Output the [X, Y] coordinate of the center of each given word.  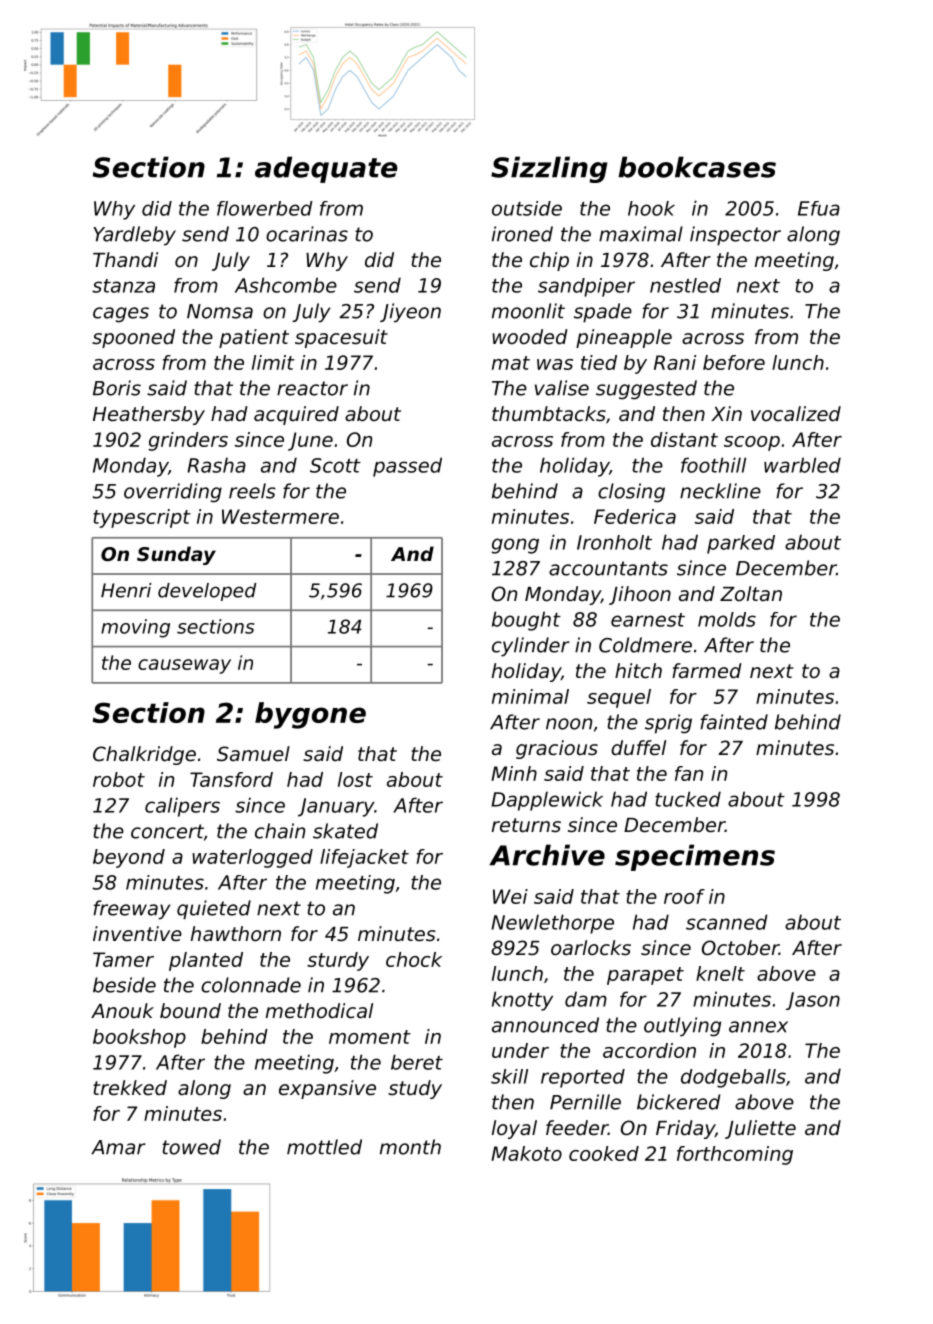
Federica [635, 516]
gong [515, 546]
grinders [188, 441]
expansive [327, 1089]
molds [727, 619]
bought [526, 621]
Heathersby [149, 415]
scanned [727, 922]
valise [562, 388]
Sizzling [549, 169]
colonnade [251, 985]
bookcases [697, 167]
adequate [326, 169]
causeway [184, 666]
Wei [510, 896]
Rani [675, 362]
